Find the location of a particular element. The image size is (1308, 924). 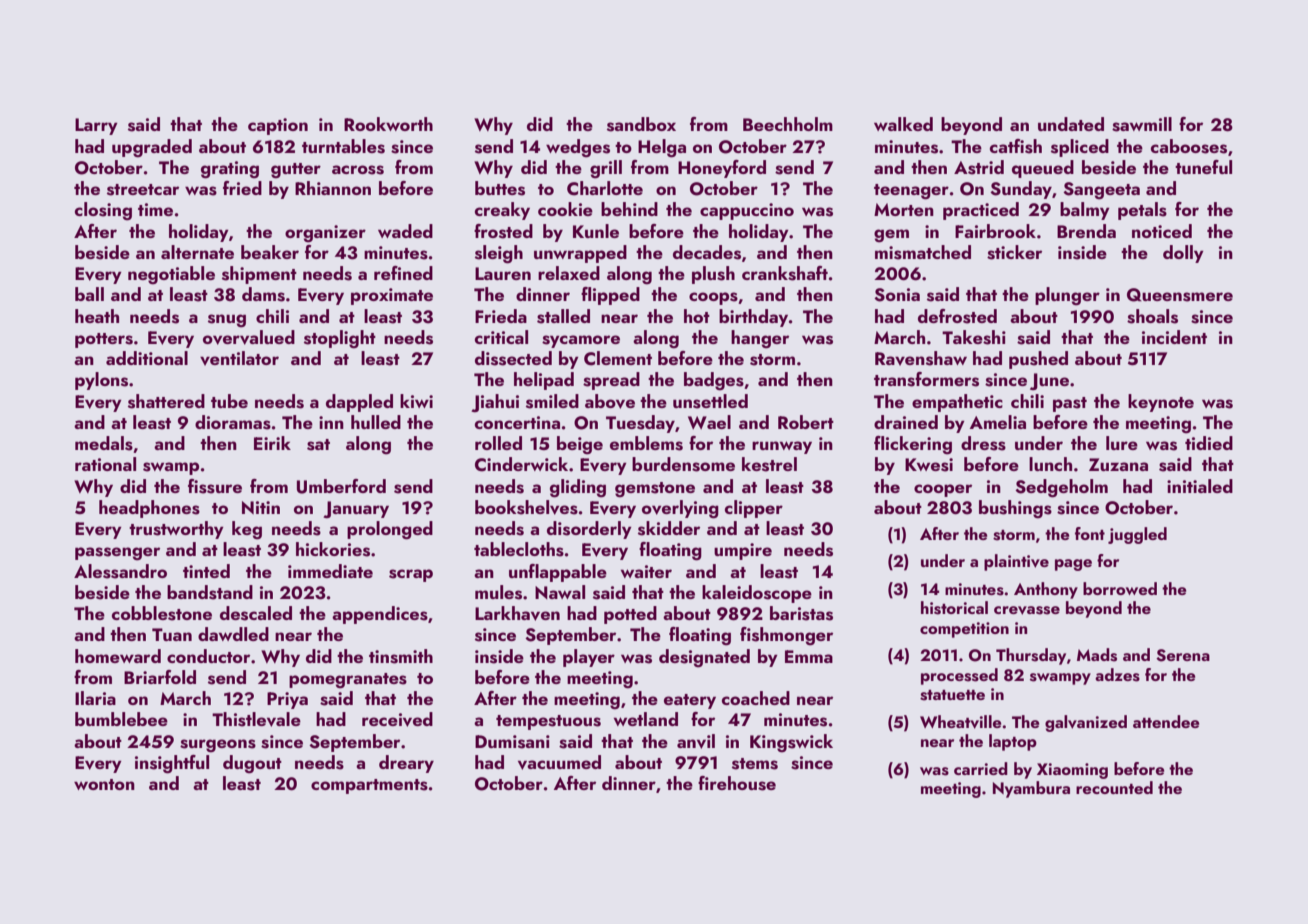

queued is located at coordinates (1043, 169).
